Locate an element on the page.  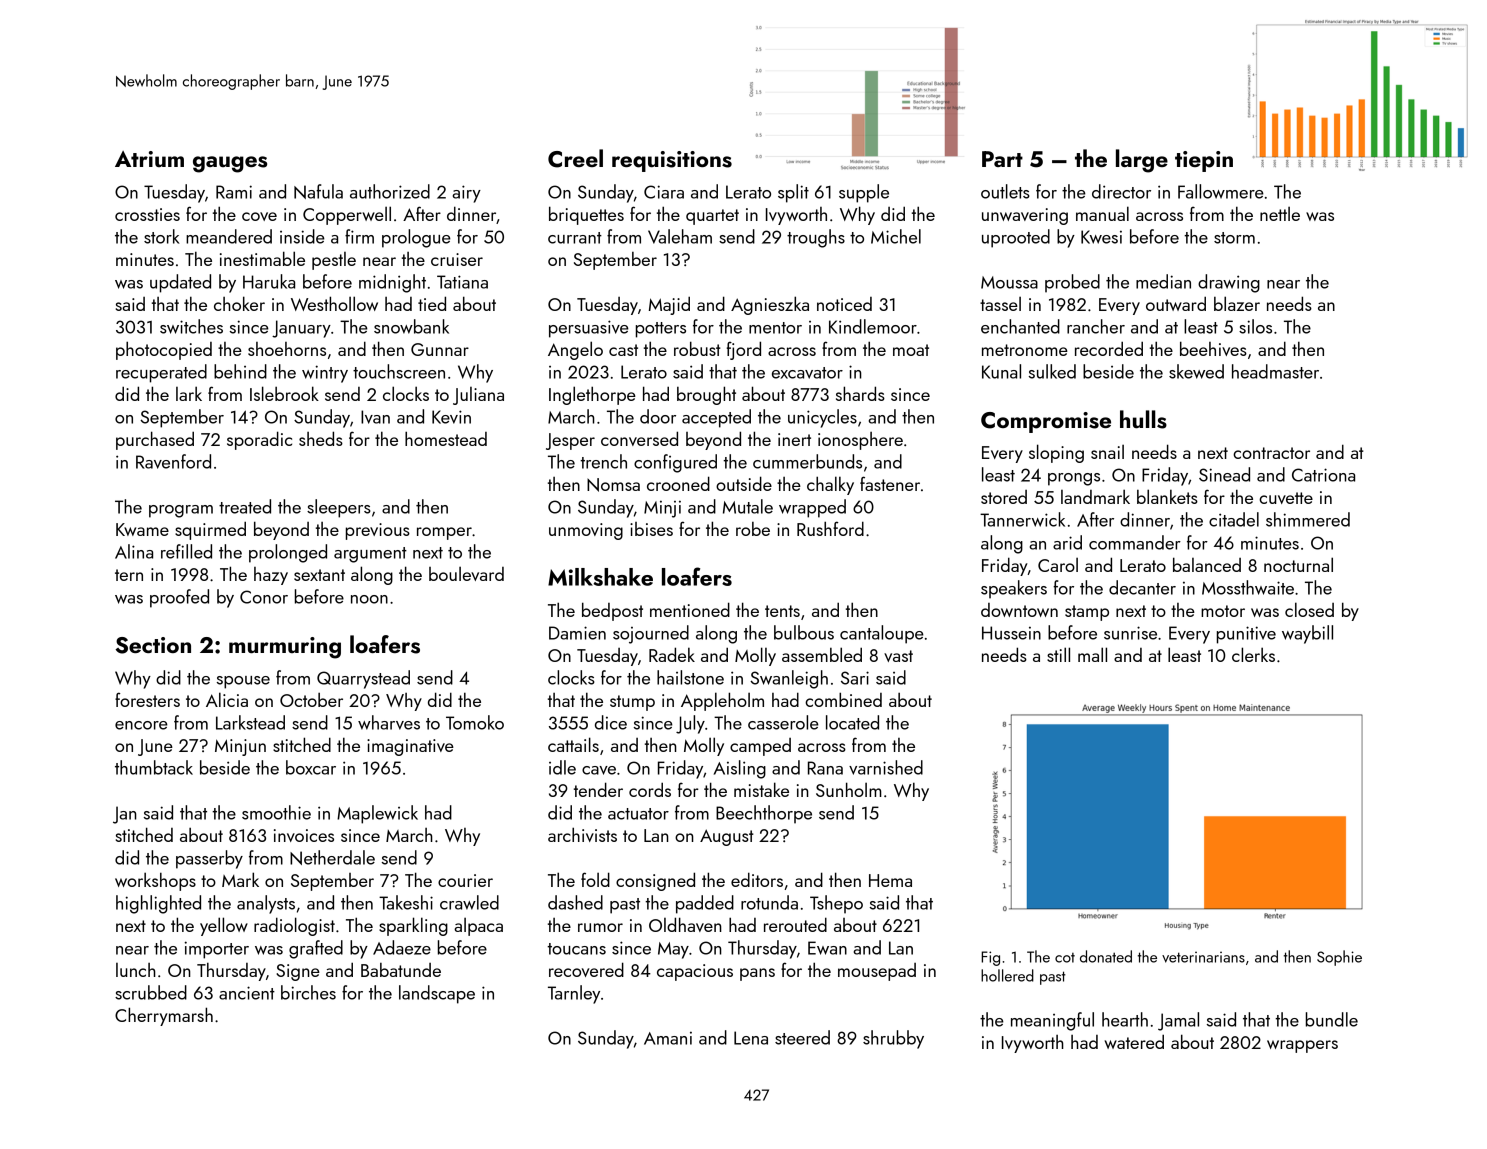
Valeham is located at coordinates (680, 236).
